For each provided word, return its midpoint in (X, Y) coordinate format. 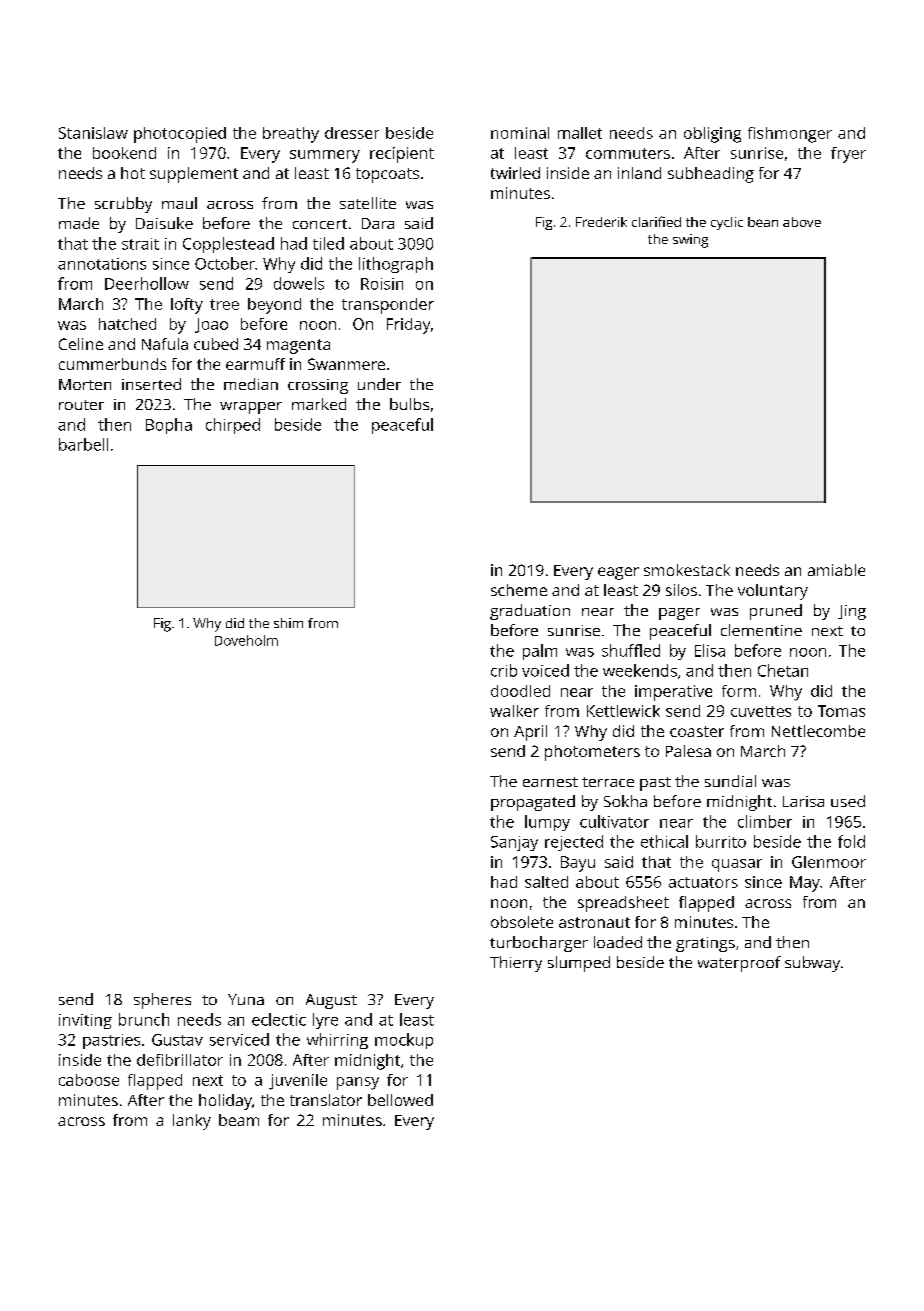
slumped (579, 964)
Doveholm (246, 640)
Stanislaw (93, 133)
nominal (520, 133)
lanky (192, 1122)
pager (679, 614)
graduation (530, 612)
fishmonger (790, 135)
